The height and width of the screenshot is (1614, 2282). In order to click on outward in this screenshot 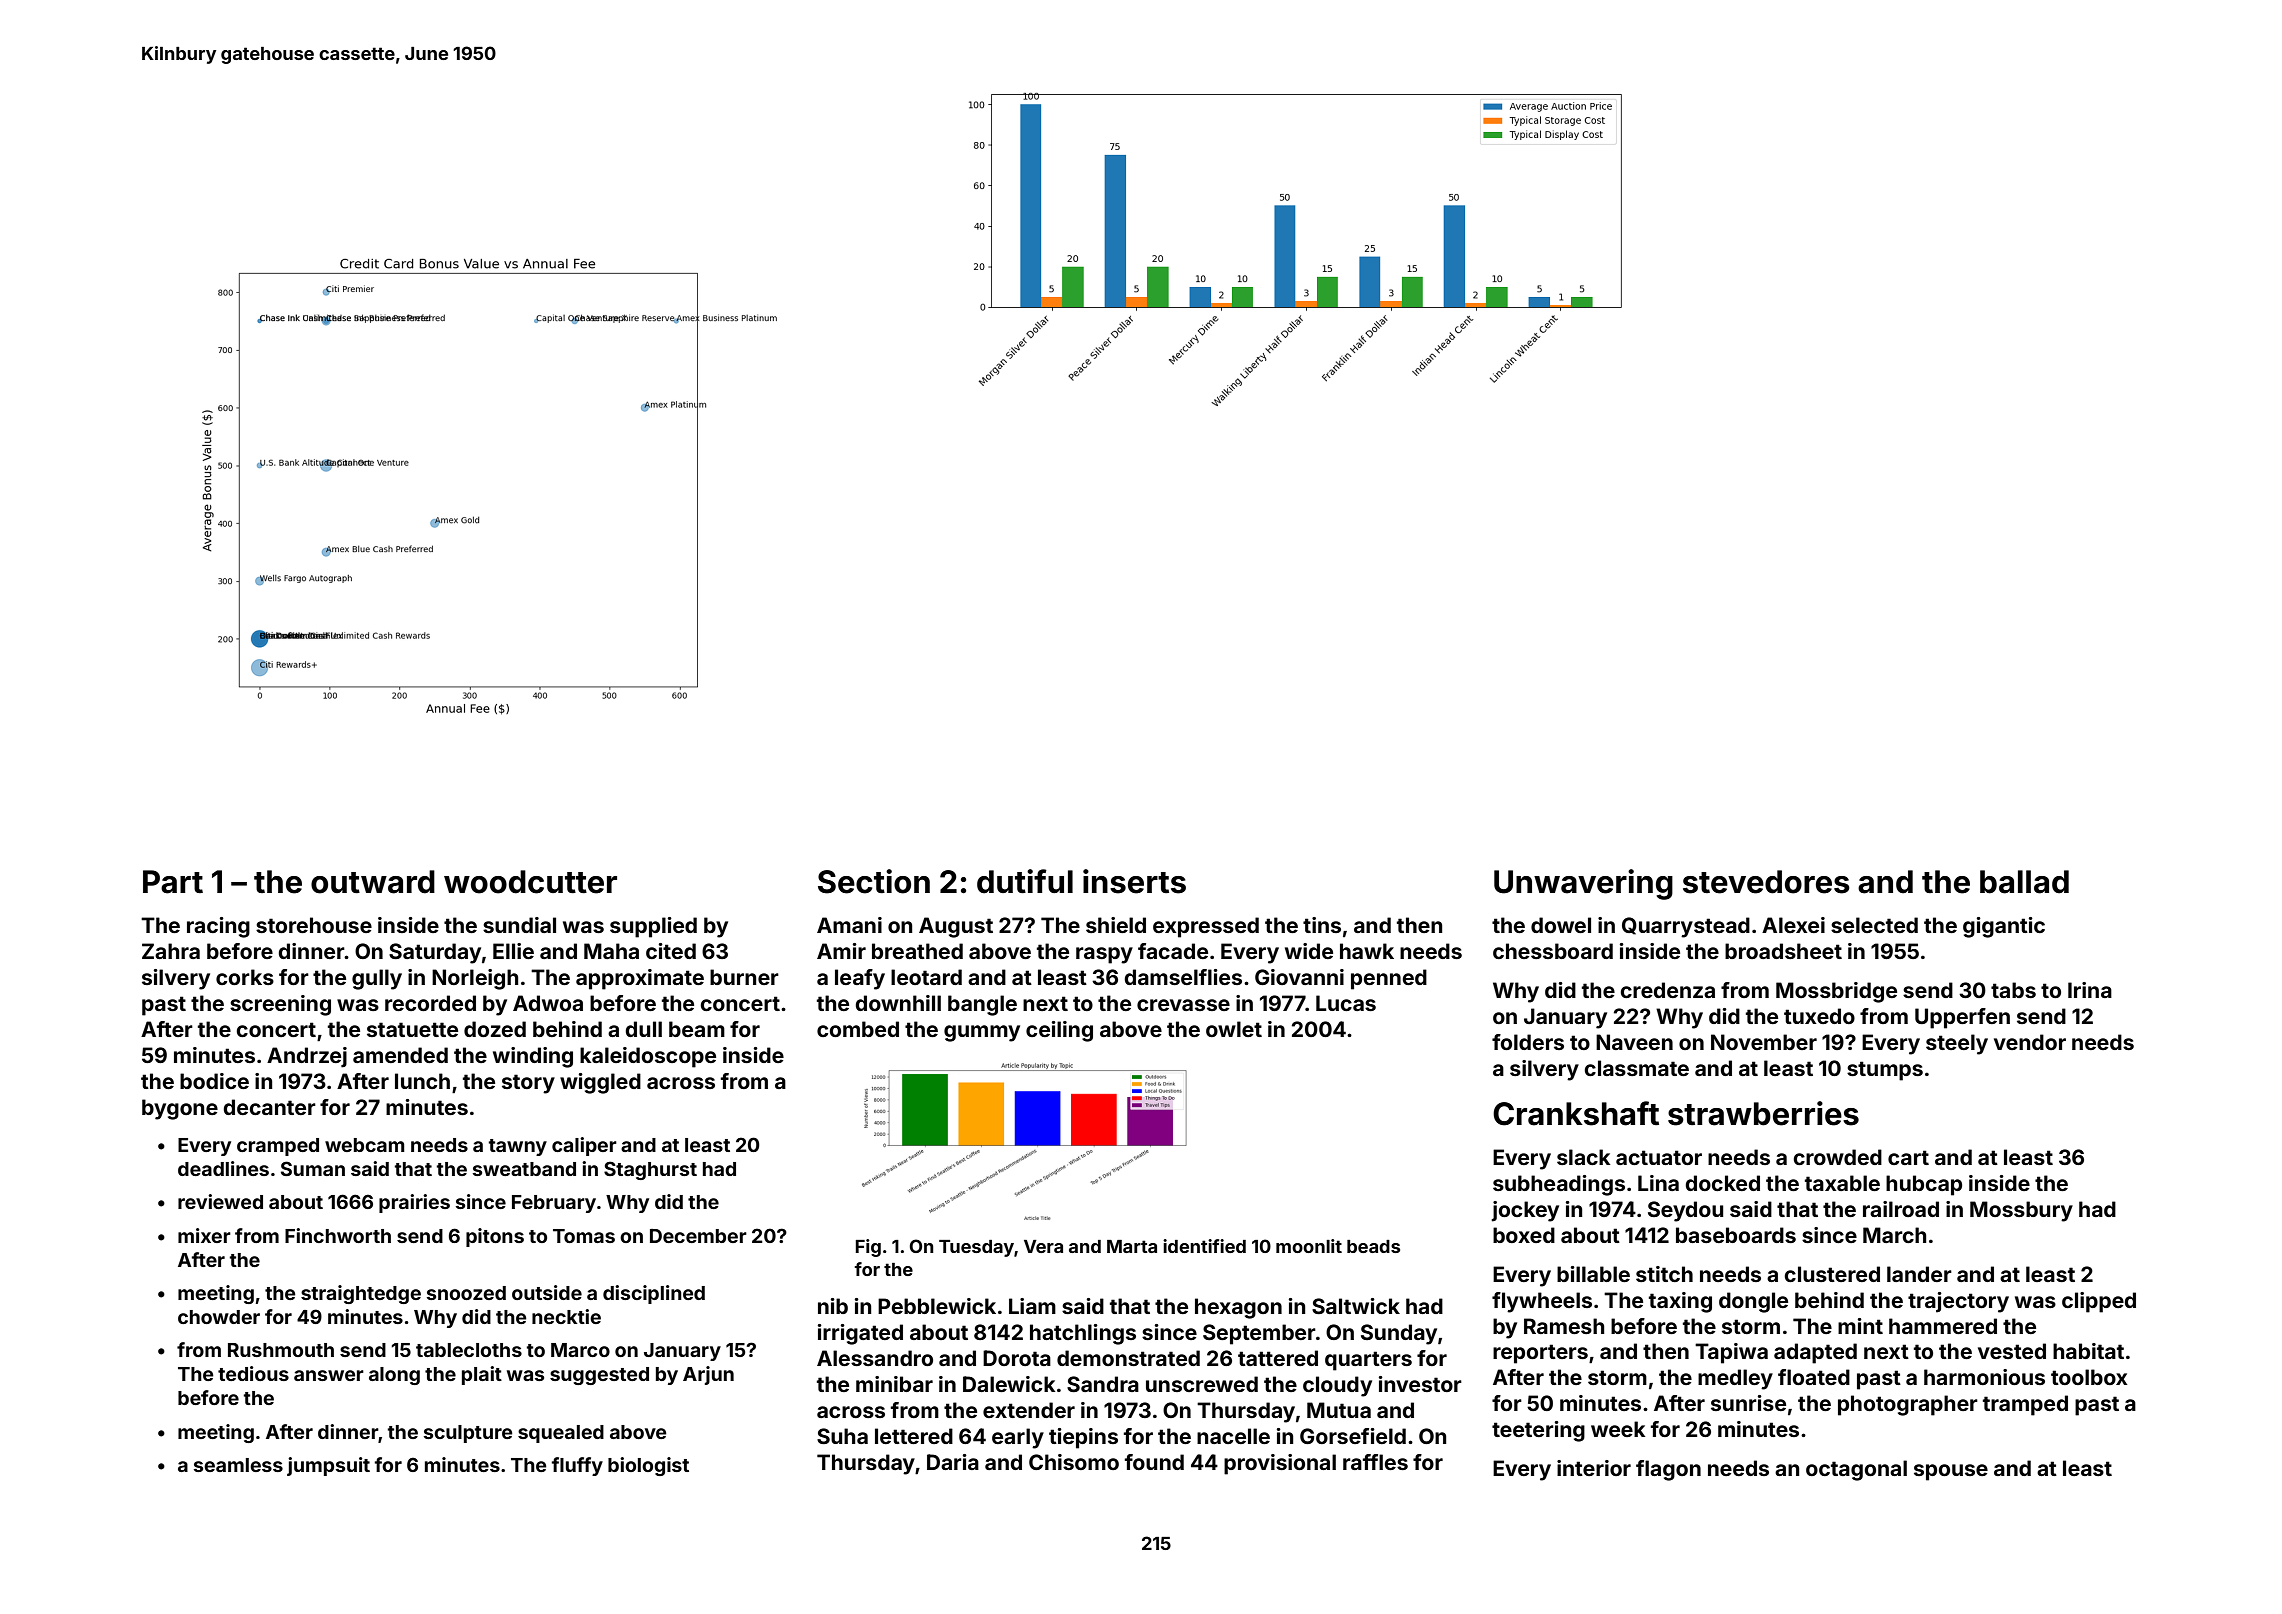, I will do `click(373, 882)`.
